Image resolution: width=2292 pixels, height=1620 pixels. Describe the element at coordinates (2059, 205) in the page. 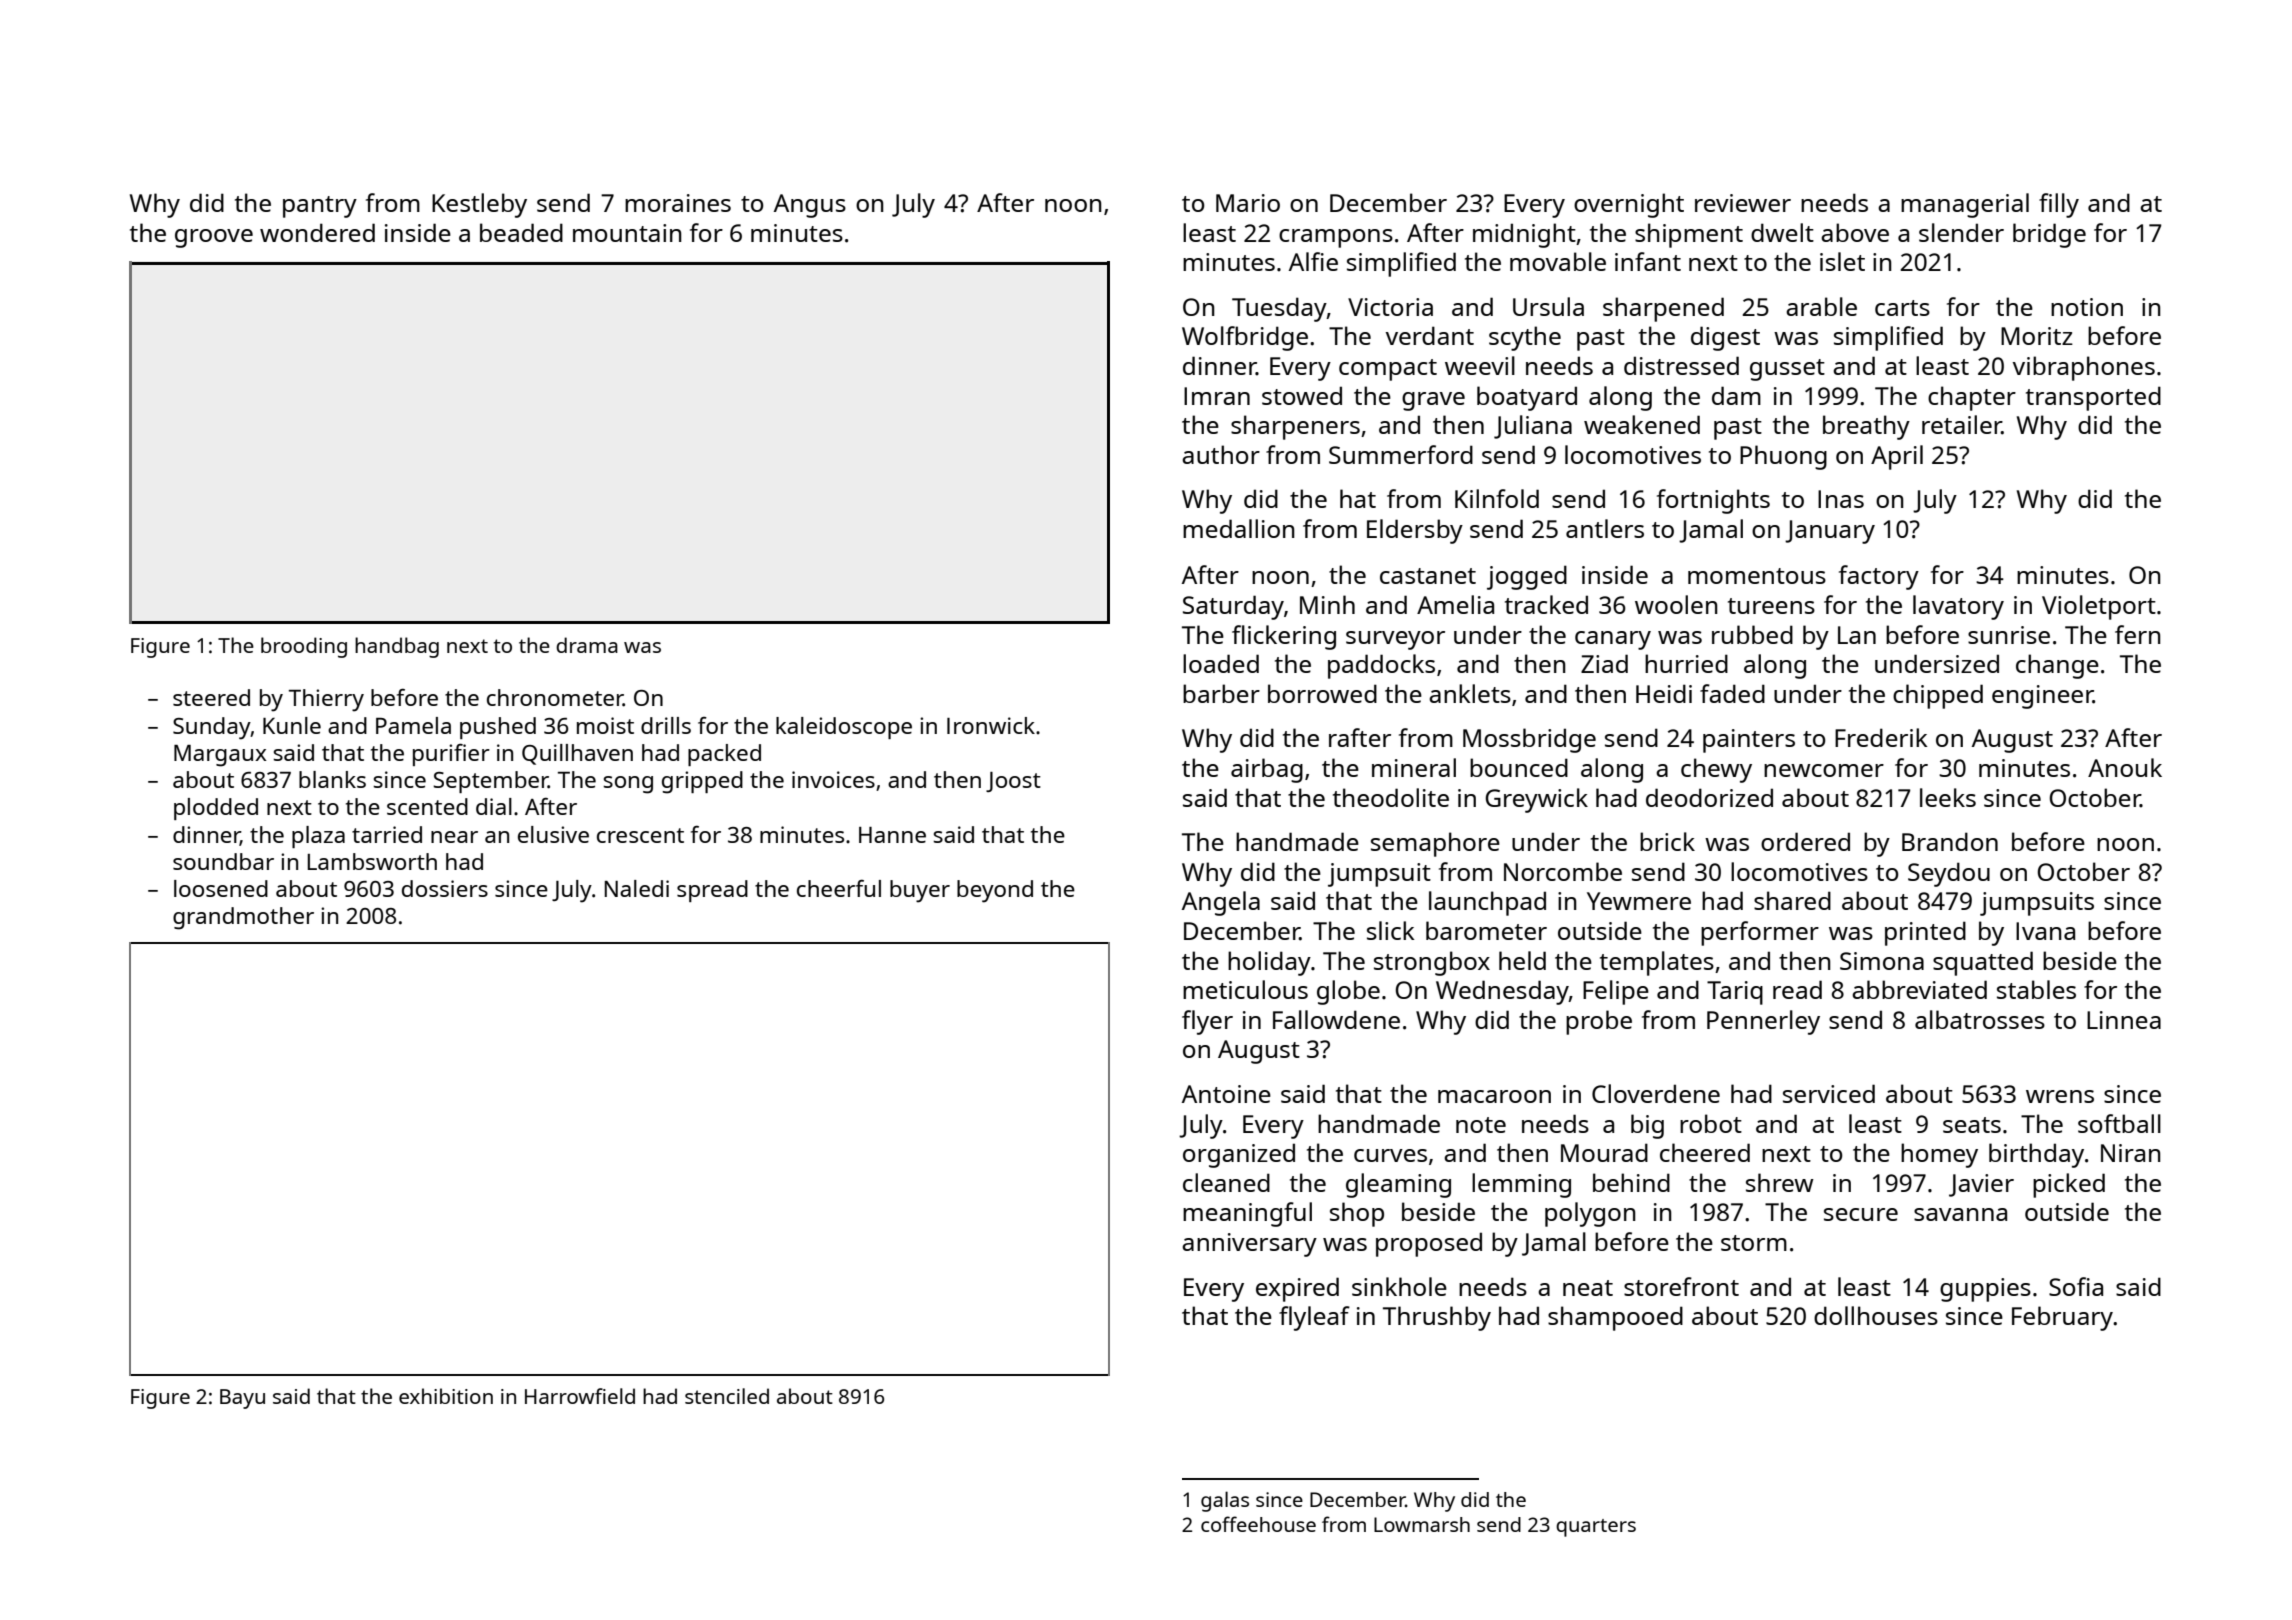

I see `filly` at that location.
